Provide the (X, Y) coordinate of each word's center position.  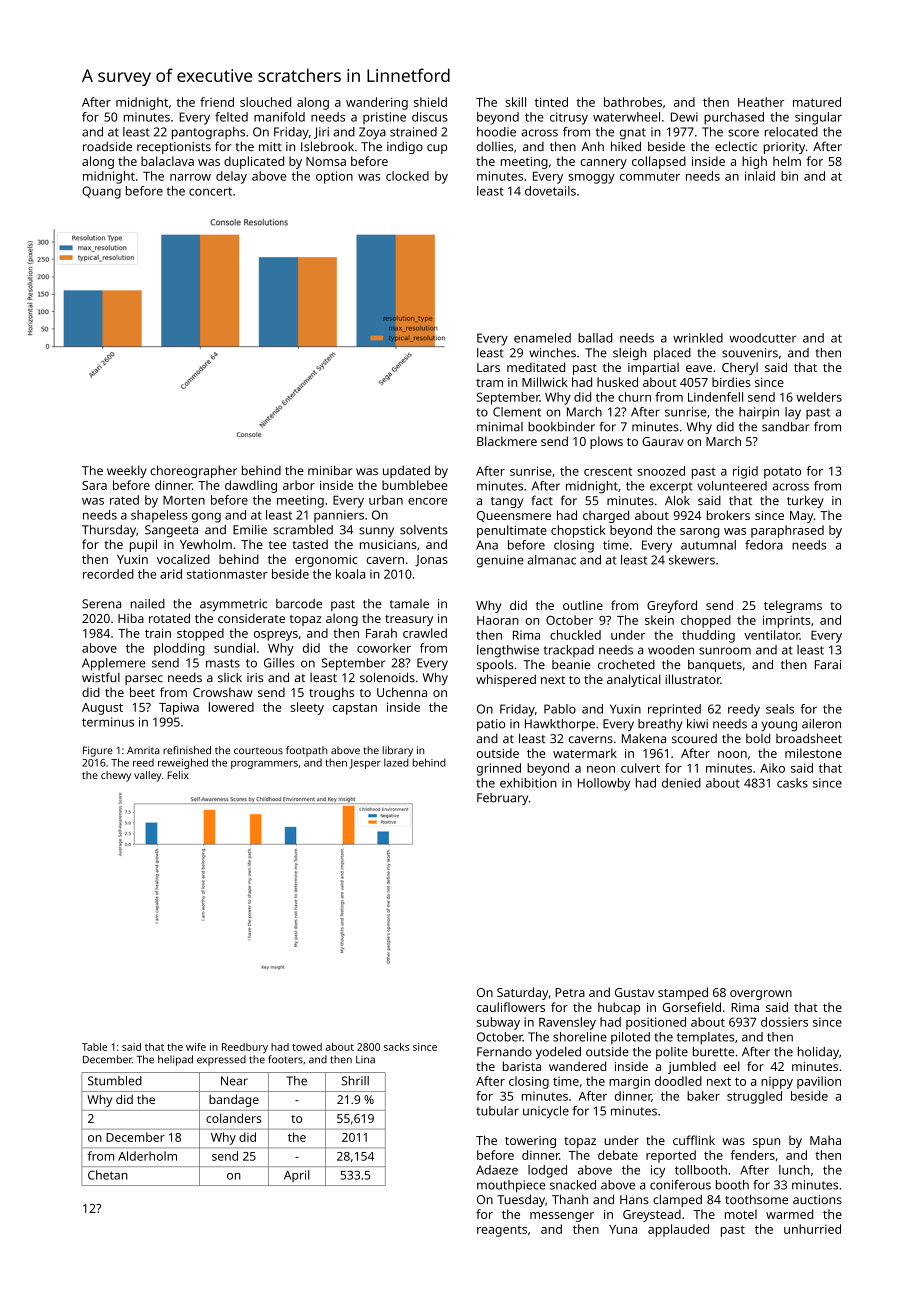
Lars (488, 367)
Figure (98, 751)
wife (196, 1047)
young (779, 726)
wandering (377, 103)
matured (817, 102)
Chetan (108, 1175)
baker (703, 1096)
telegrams (793, 606)
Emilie (250, 530)
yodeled (558, 1053)
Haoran (498, 620)
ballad (595, 338)
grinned (499, 769)
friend (217, 102)
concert (210, 191)
